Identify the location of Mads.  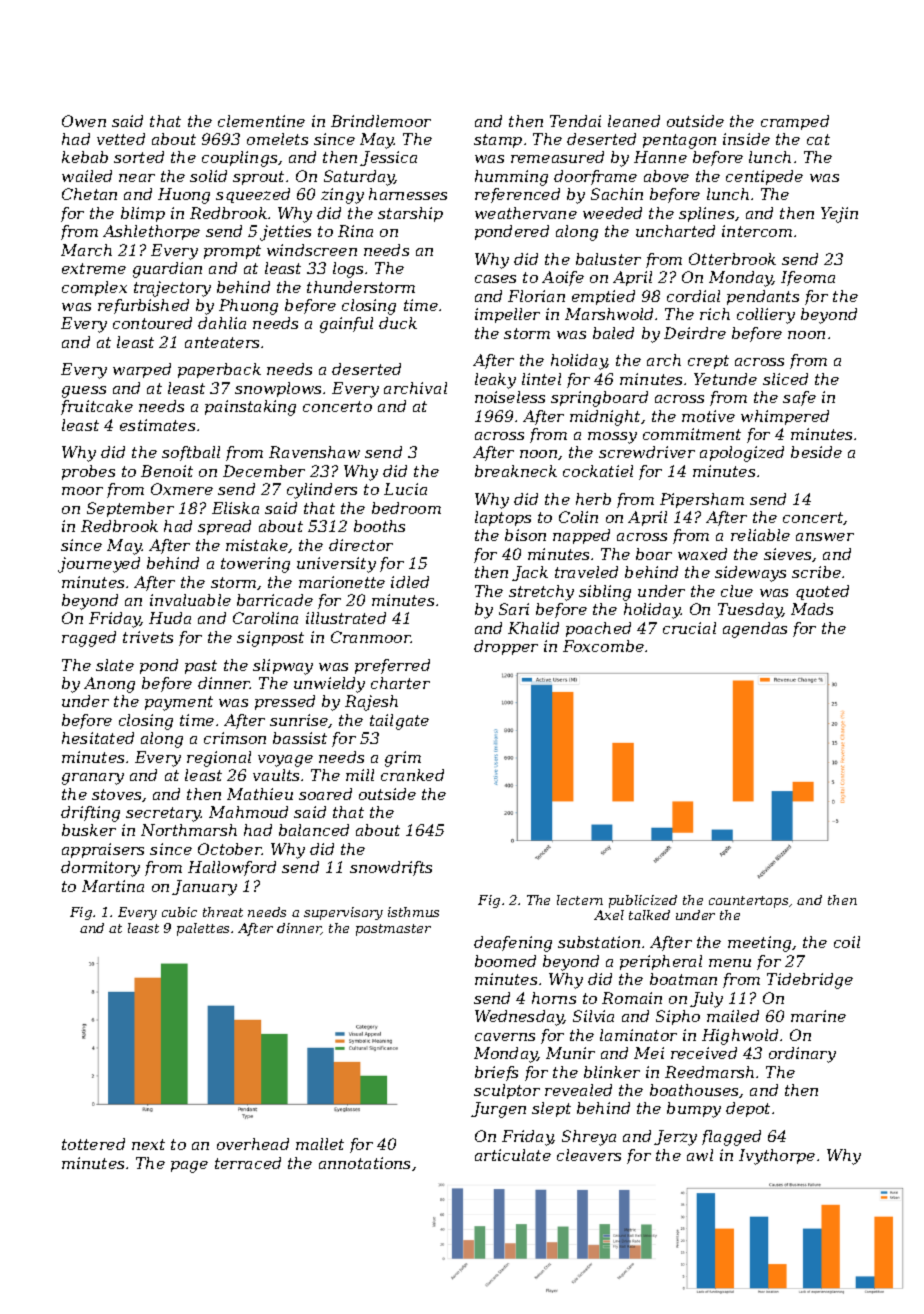
(812, 609).
